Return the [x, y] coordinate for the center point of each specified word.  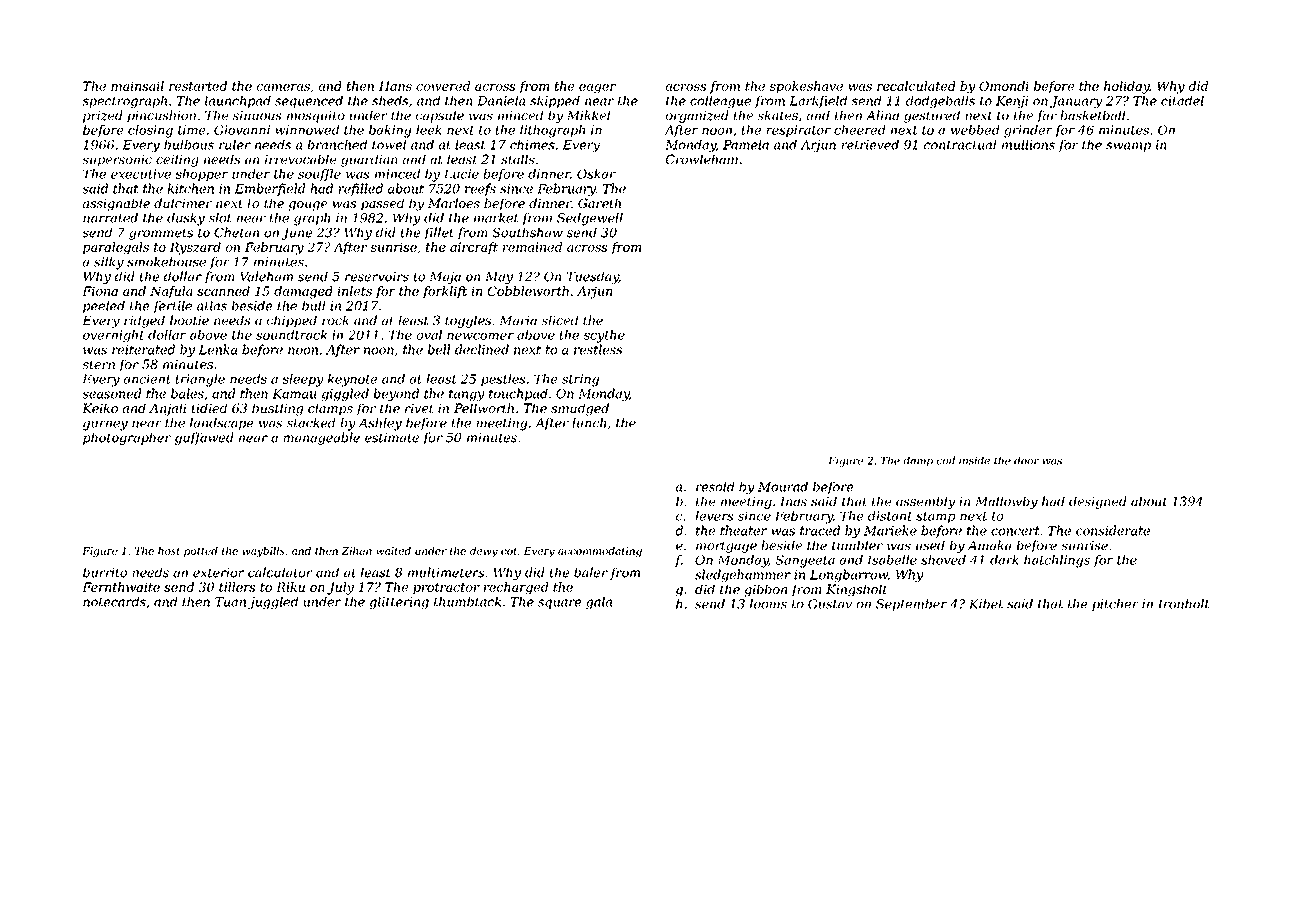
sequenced [309, 102]
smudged [580, 409]
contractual [960, 145]
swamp [1128, 147]
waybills [264, 552]
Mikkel [588, 115]
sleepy [303, 380]
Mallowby [1006, 502]
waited [393, 551]
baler [591, 572]
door [1026, 460]
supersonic [117, 160]
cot [509, 551]
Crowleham [702, 159]
